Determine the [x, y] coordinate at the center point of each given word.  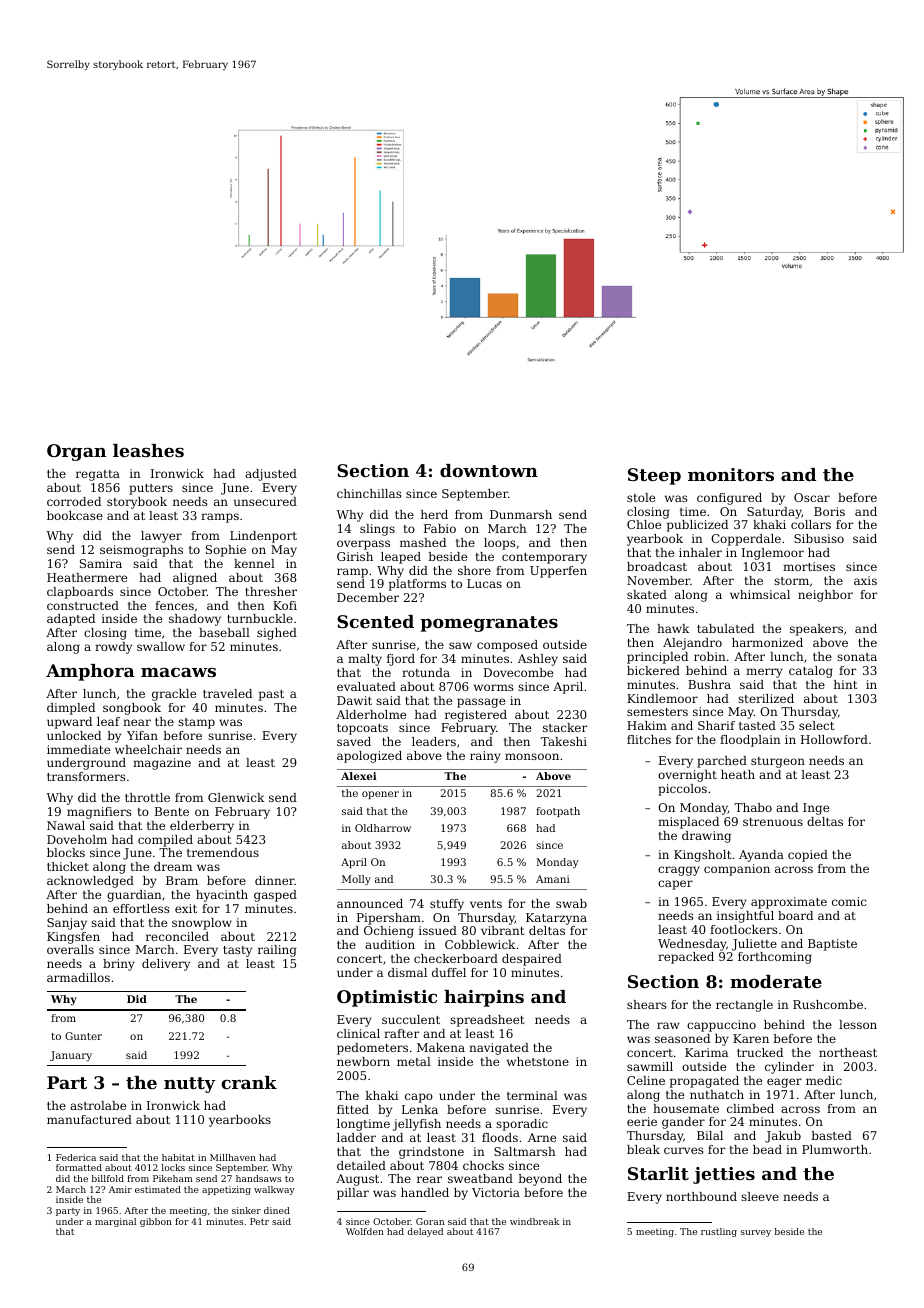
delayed [425, 1232]
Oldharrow [383, 828]
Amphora [90, 672]
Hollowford [834, 739]
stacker [565, 727]
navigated [499, 1049]
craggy [679, 871]
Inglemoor [773, 554]
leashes [148, 450]
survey [756, 1233]
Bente [172, 811]
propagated [704, 1082]
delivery [166, 965]
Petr [259, 1221]
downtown [489, 470]
